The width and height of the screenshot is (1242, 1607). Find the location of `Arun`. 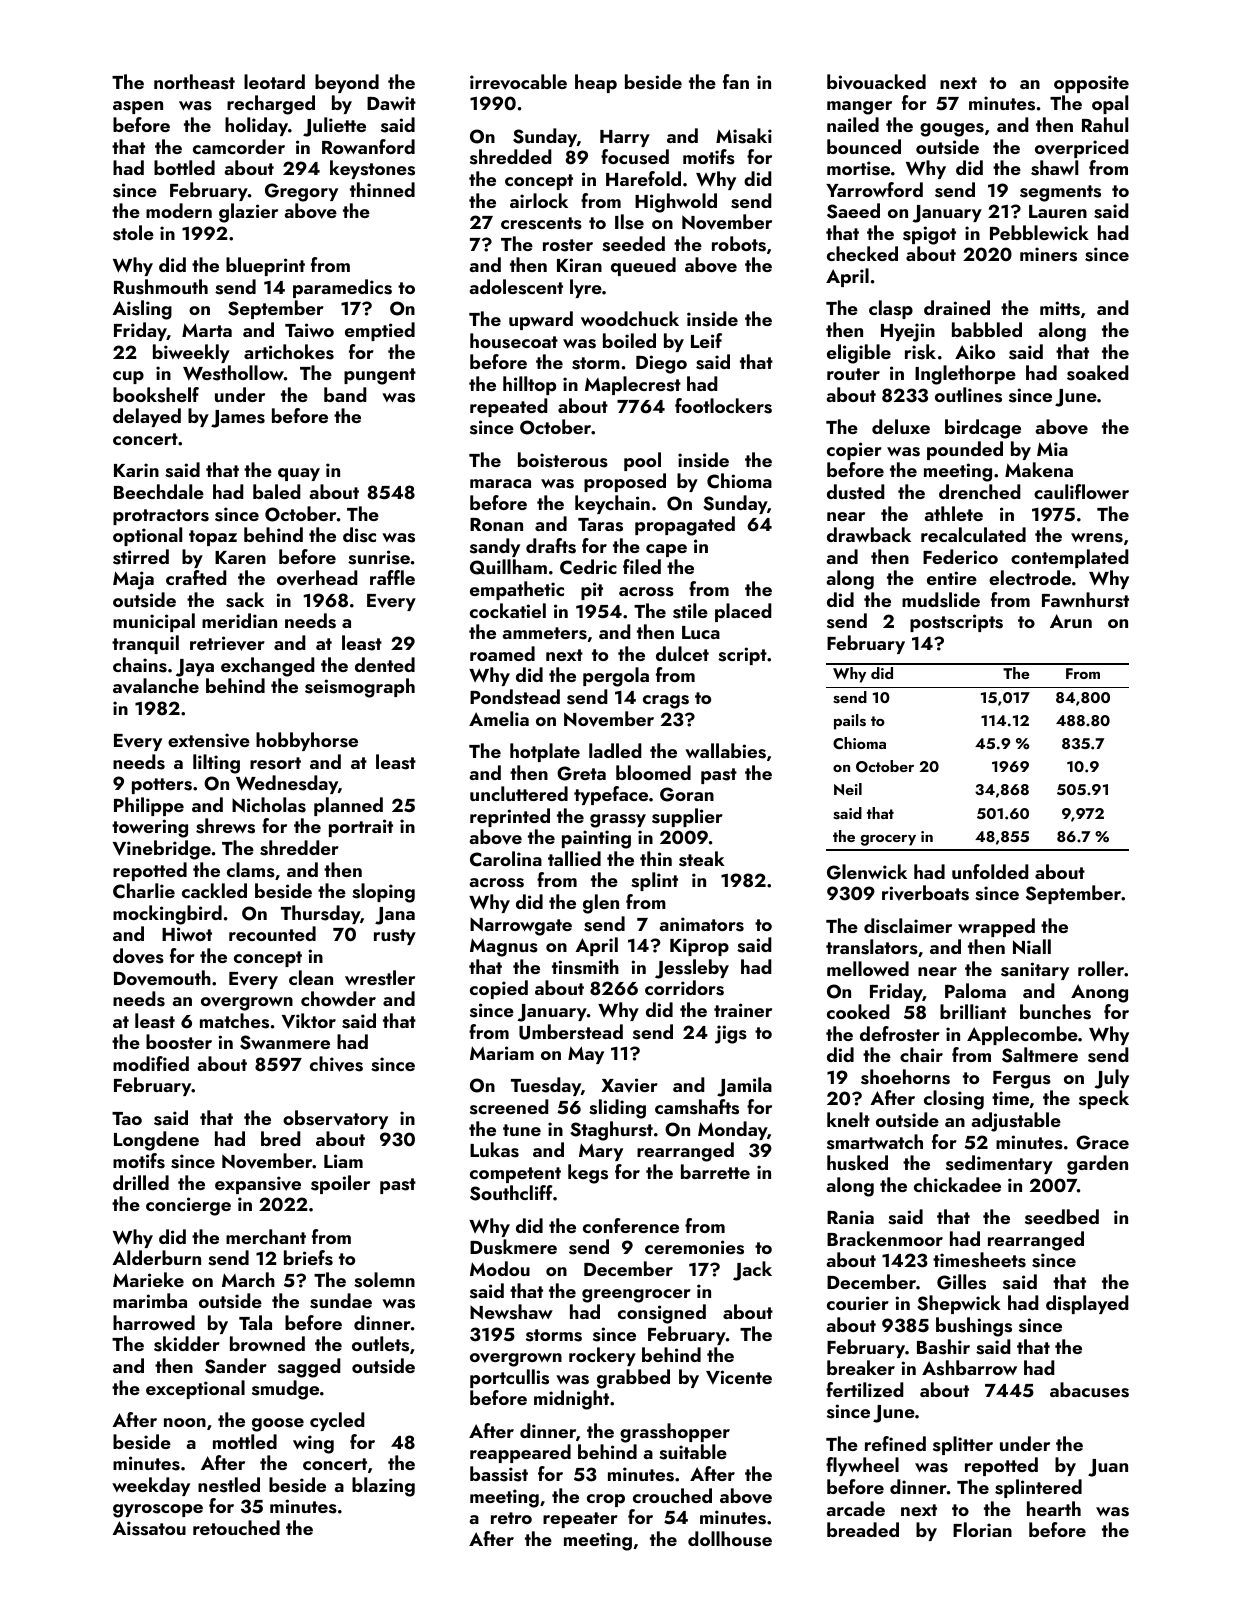

Arun is located at coordinates (1071, 621).
